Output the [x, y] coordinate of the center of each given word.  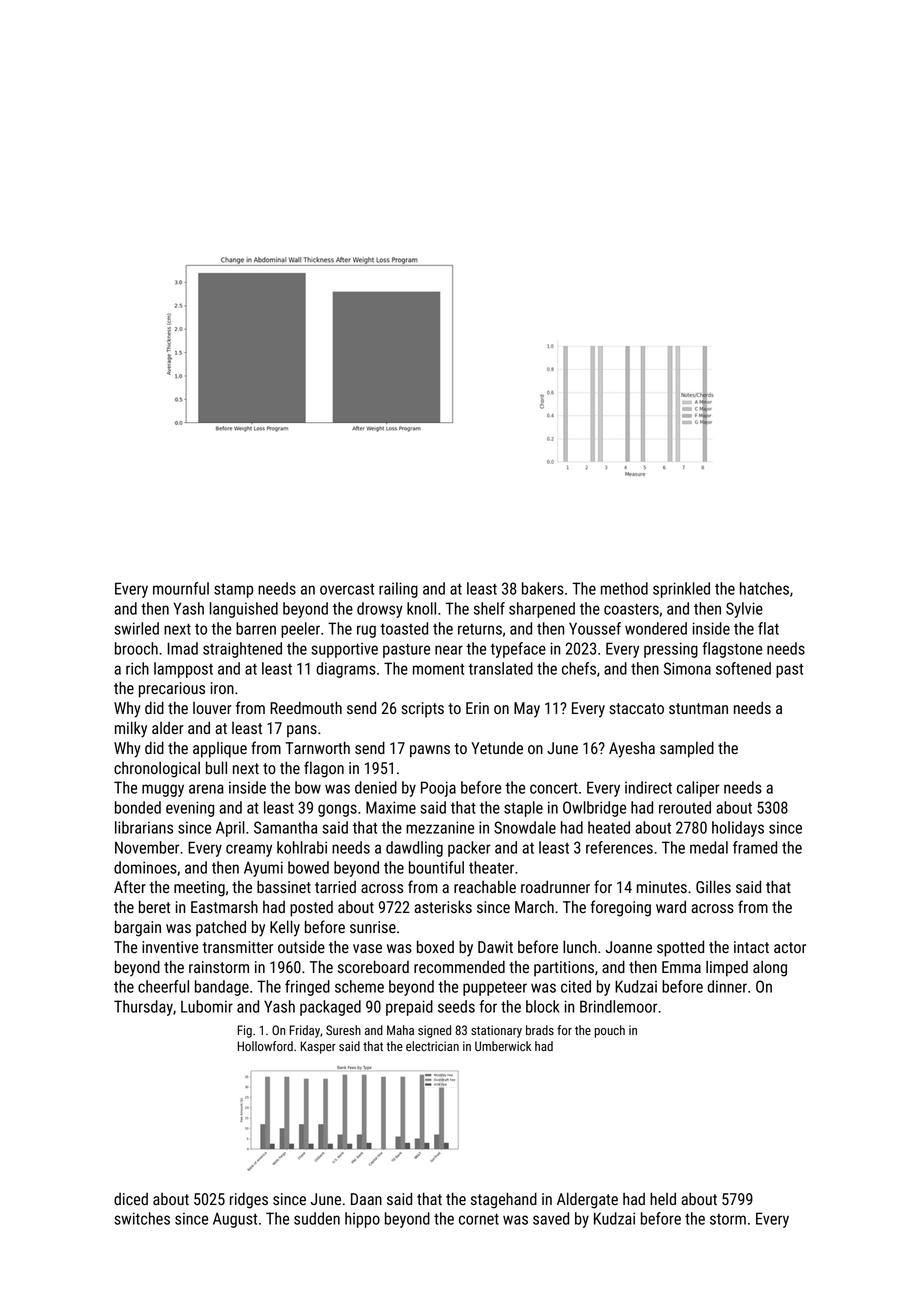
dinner [727, 986]
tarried [335, 887]
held [663, 1198]
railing [398, 590]
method [624, 588]
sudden [317, 1218]
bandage [222, 988]
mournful [181, 588]
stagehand [504, 1200]
